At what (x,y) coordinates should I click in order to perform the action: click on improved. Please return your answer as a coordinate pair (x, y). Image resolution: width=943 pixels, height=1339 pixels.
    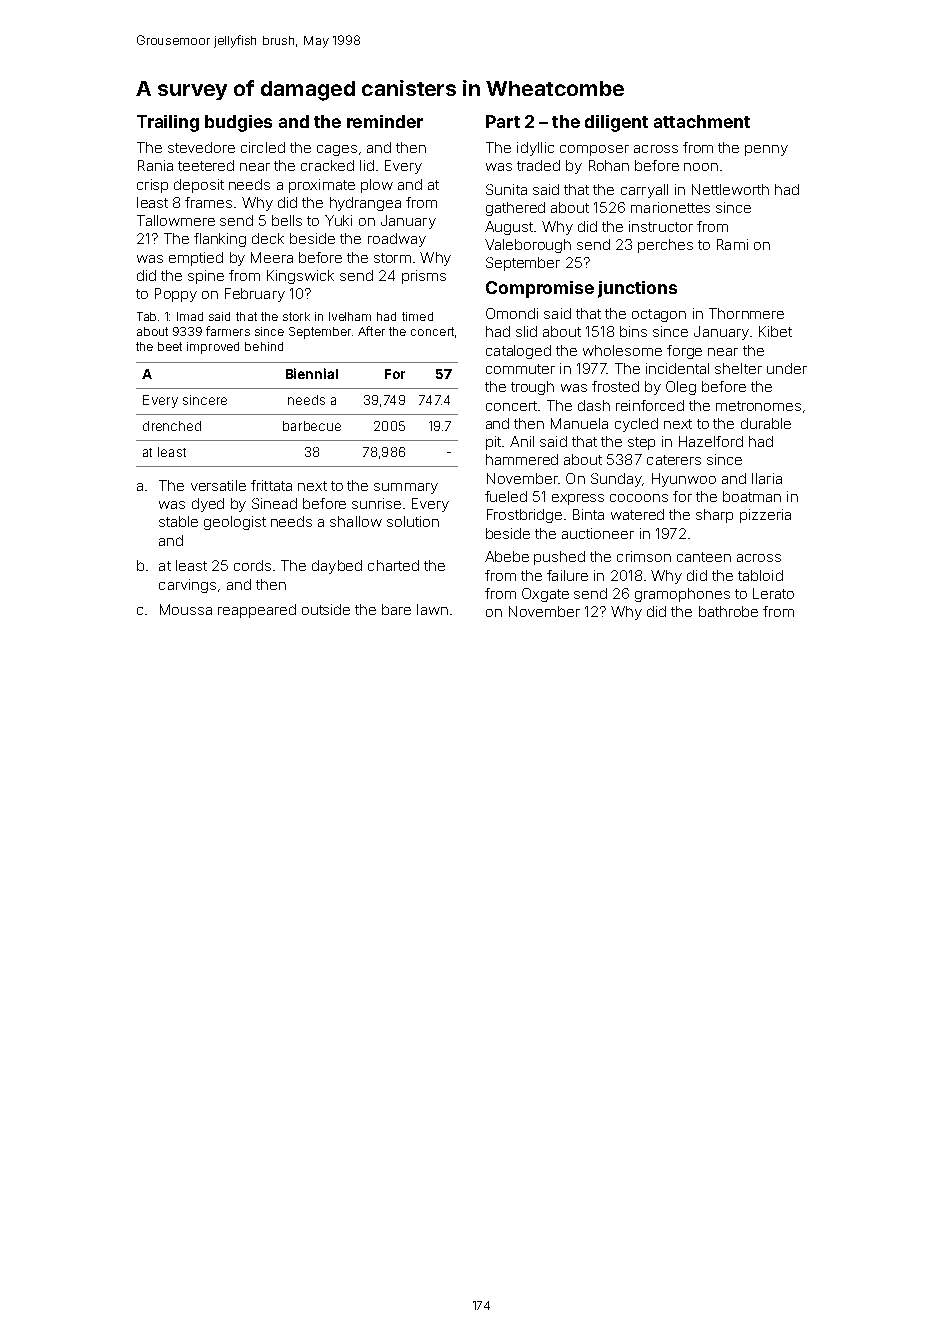
    Looking at the image, I should click on (213, 348).
